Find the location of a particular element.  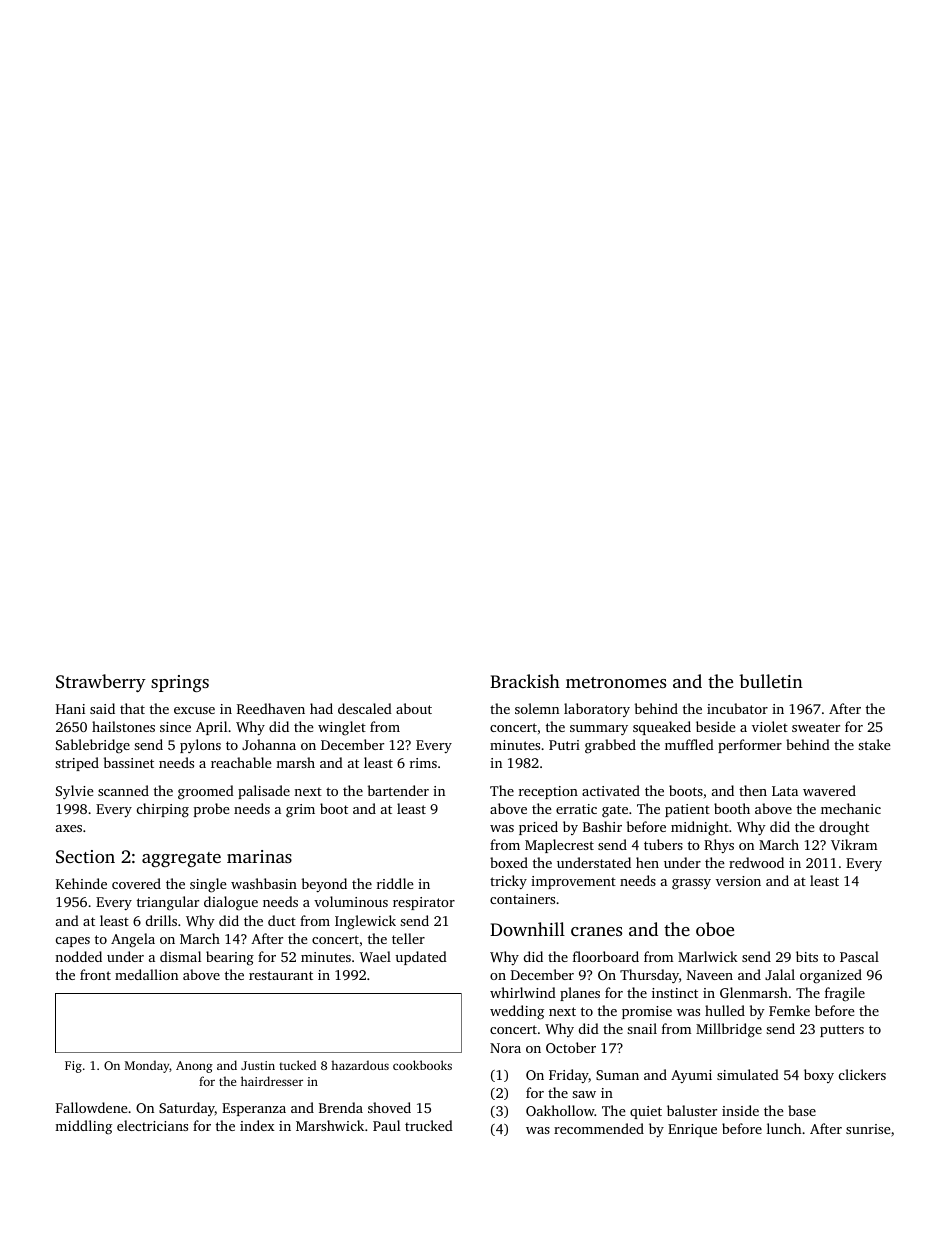

grim is located at coordinates (300, 810).
